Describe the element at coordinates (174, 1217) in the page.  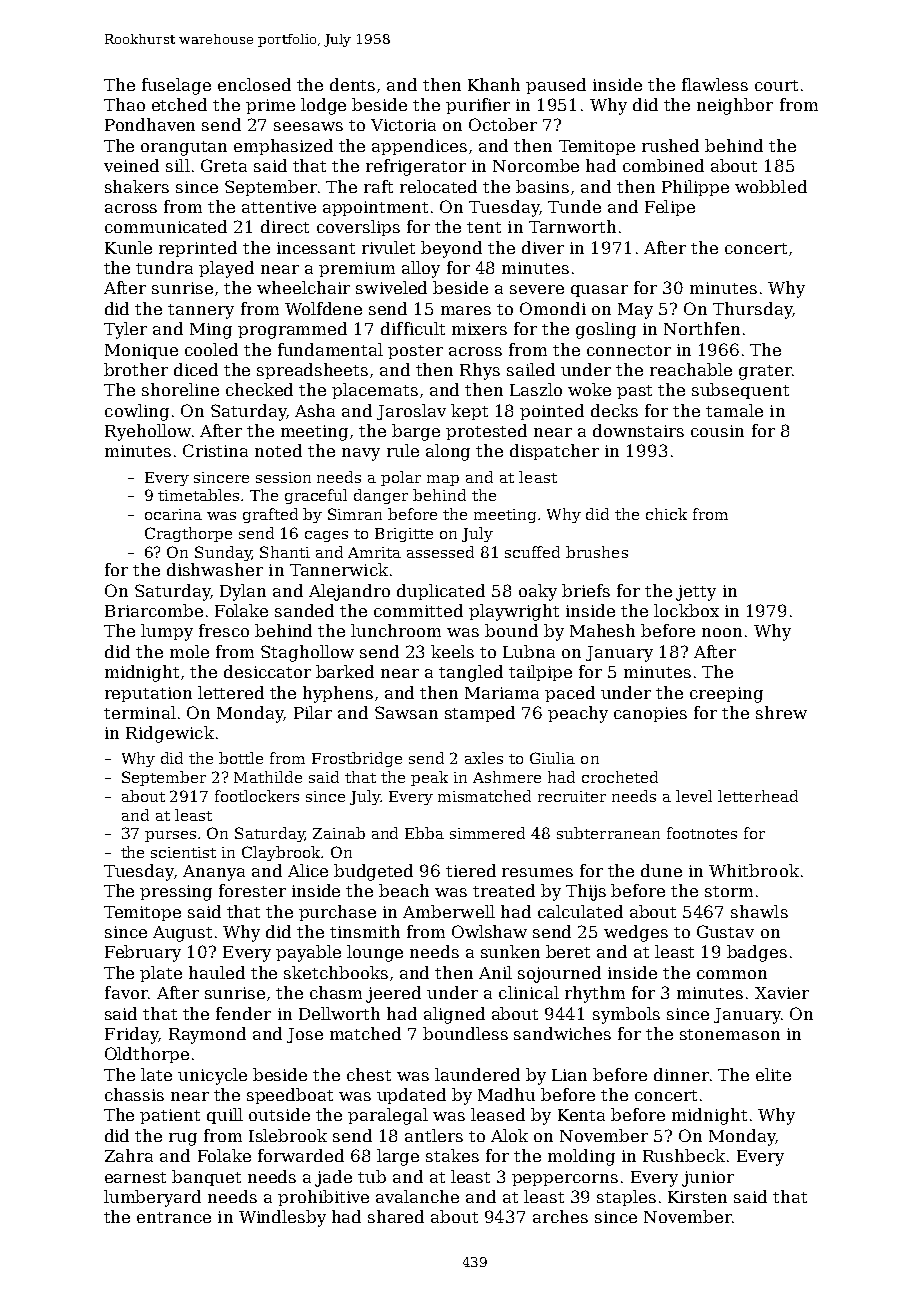
I see `entrance` at that location.
